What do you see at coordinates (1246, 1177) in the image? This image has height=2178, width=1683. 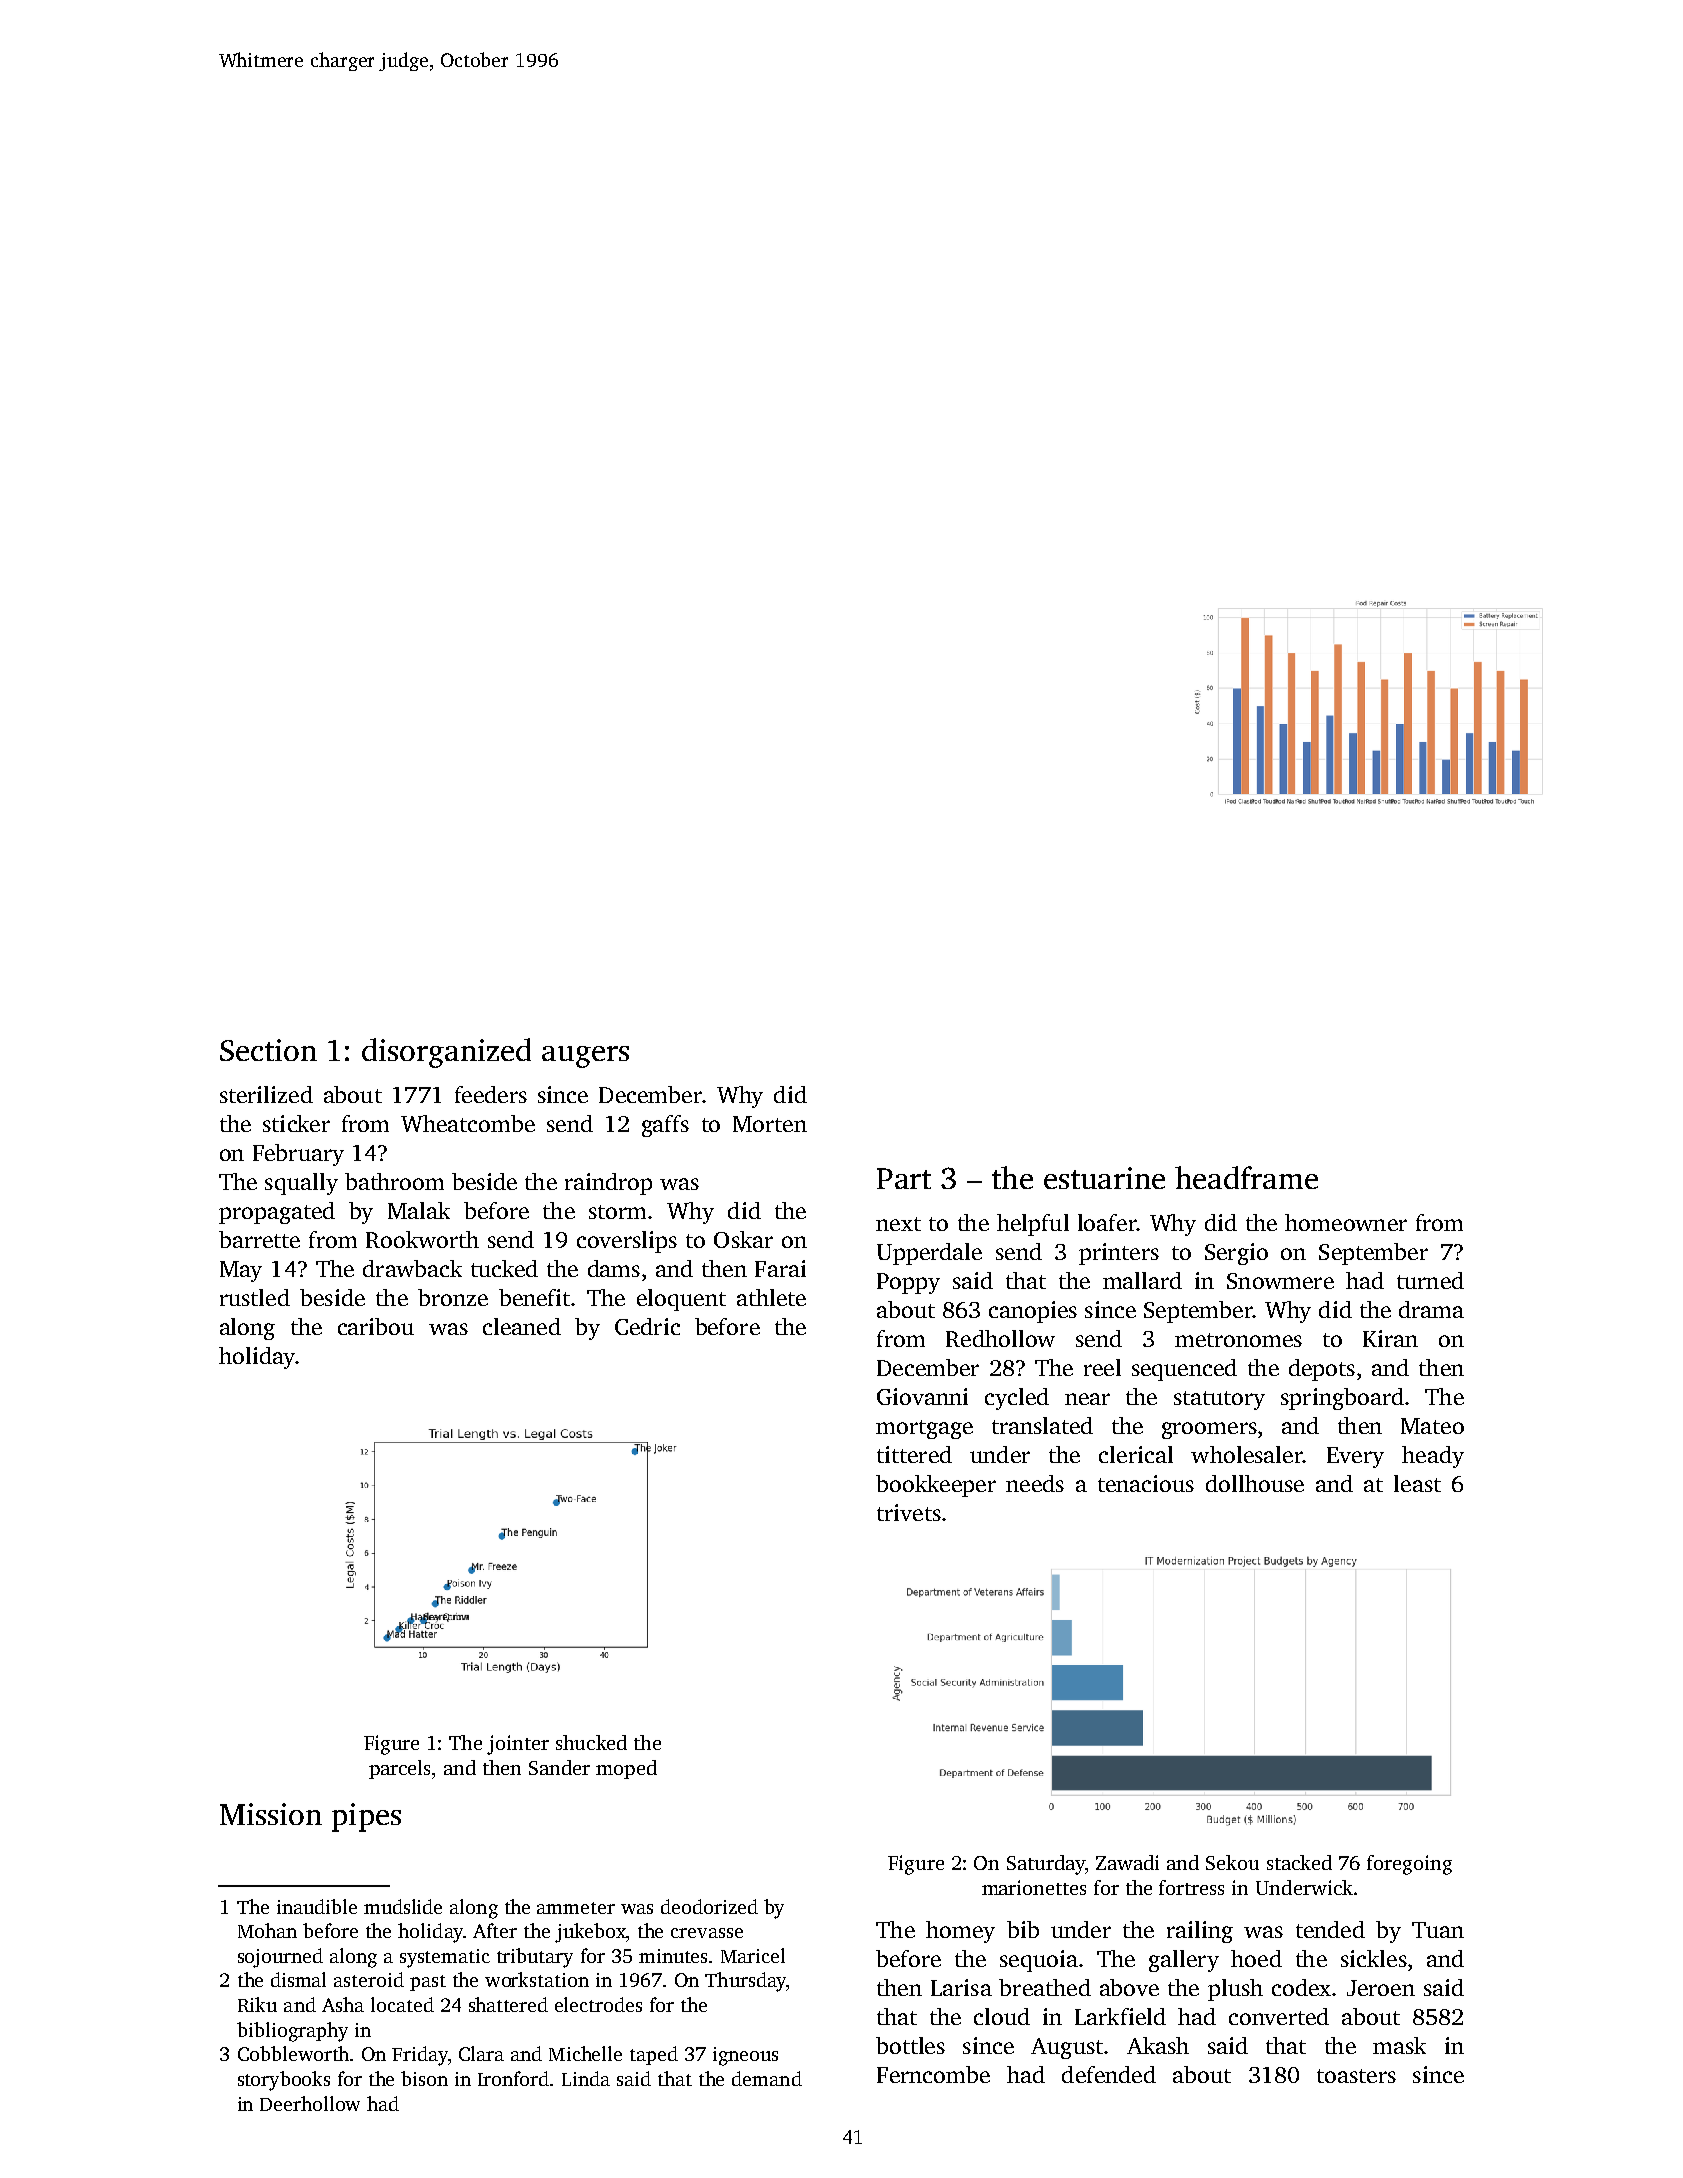 I see `headframe` at bounding box center [1246, 1177].
